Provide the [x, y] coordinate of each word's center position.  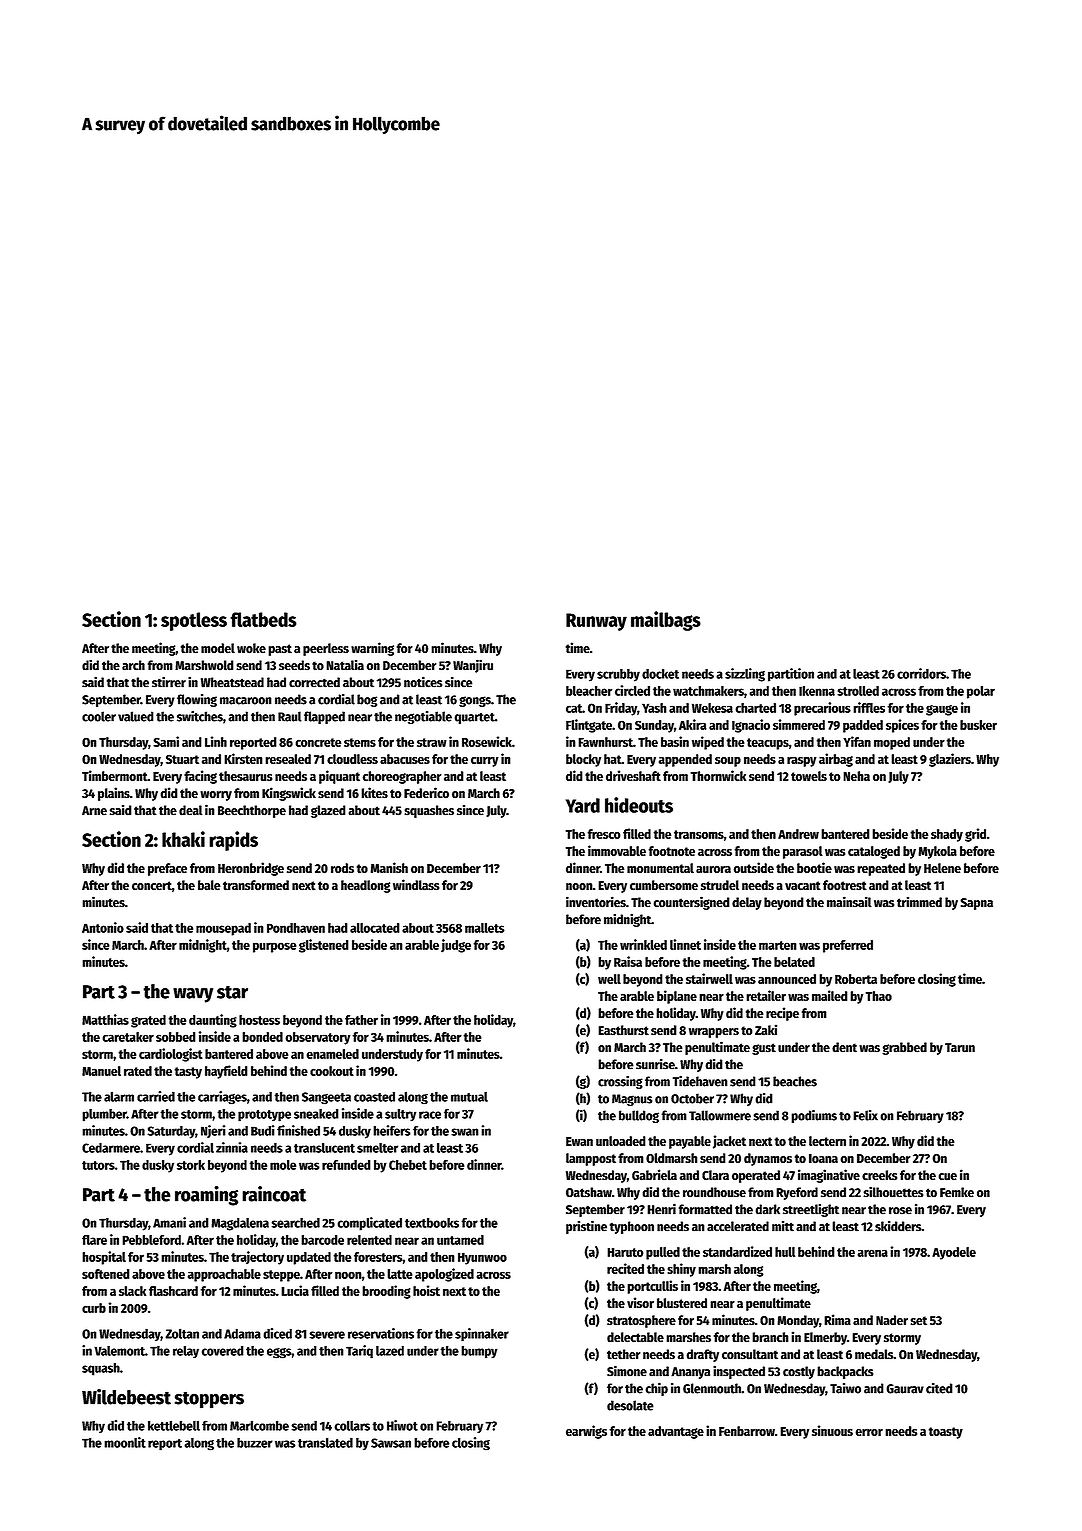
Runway [596, 622]
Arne [94, 810]
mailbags [666, 621]
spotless [194, 621]
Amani [169, 1222]
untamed [460, 1240]
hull [785, 1252]
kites [374, 792]
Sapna [976, 904]
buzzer [255, 1443]
